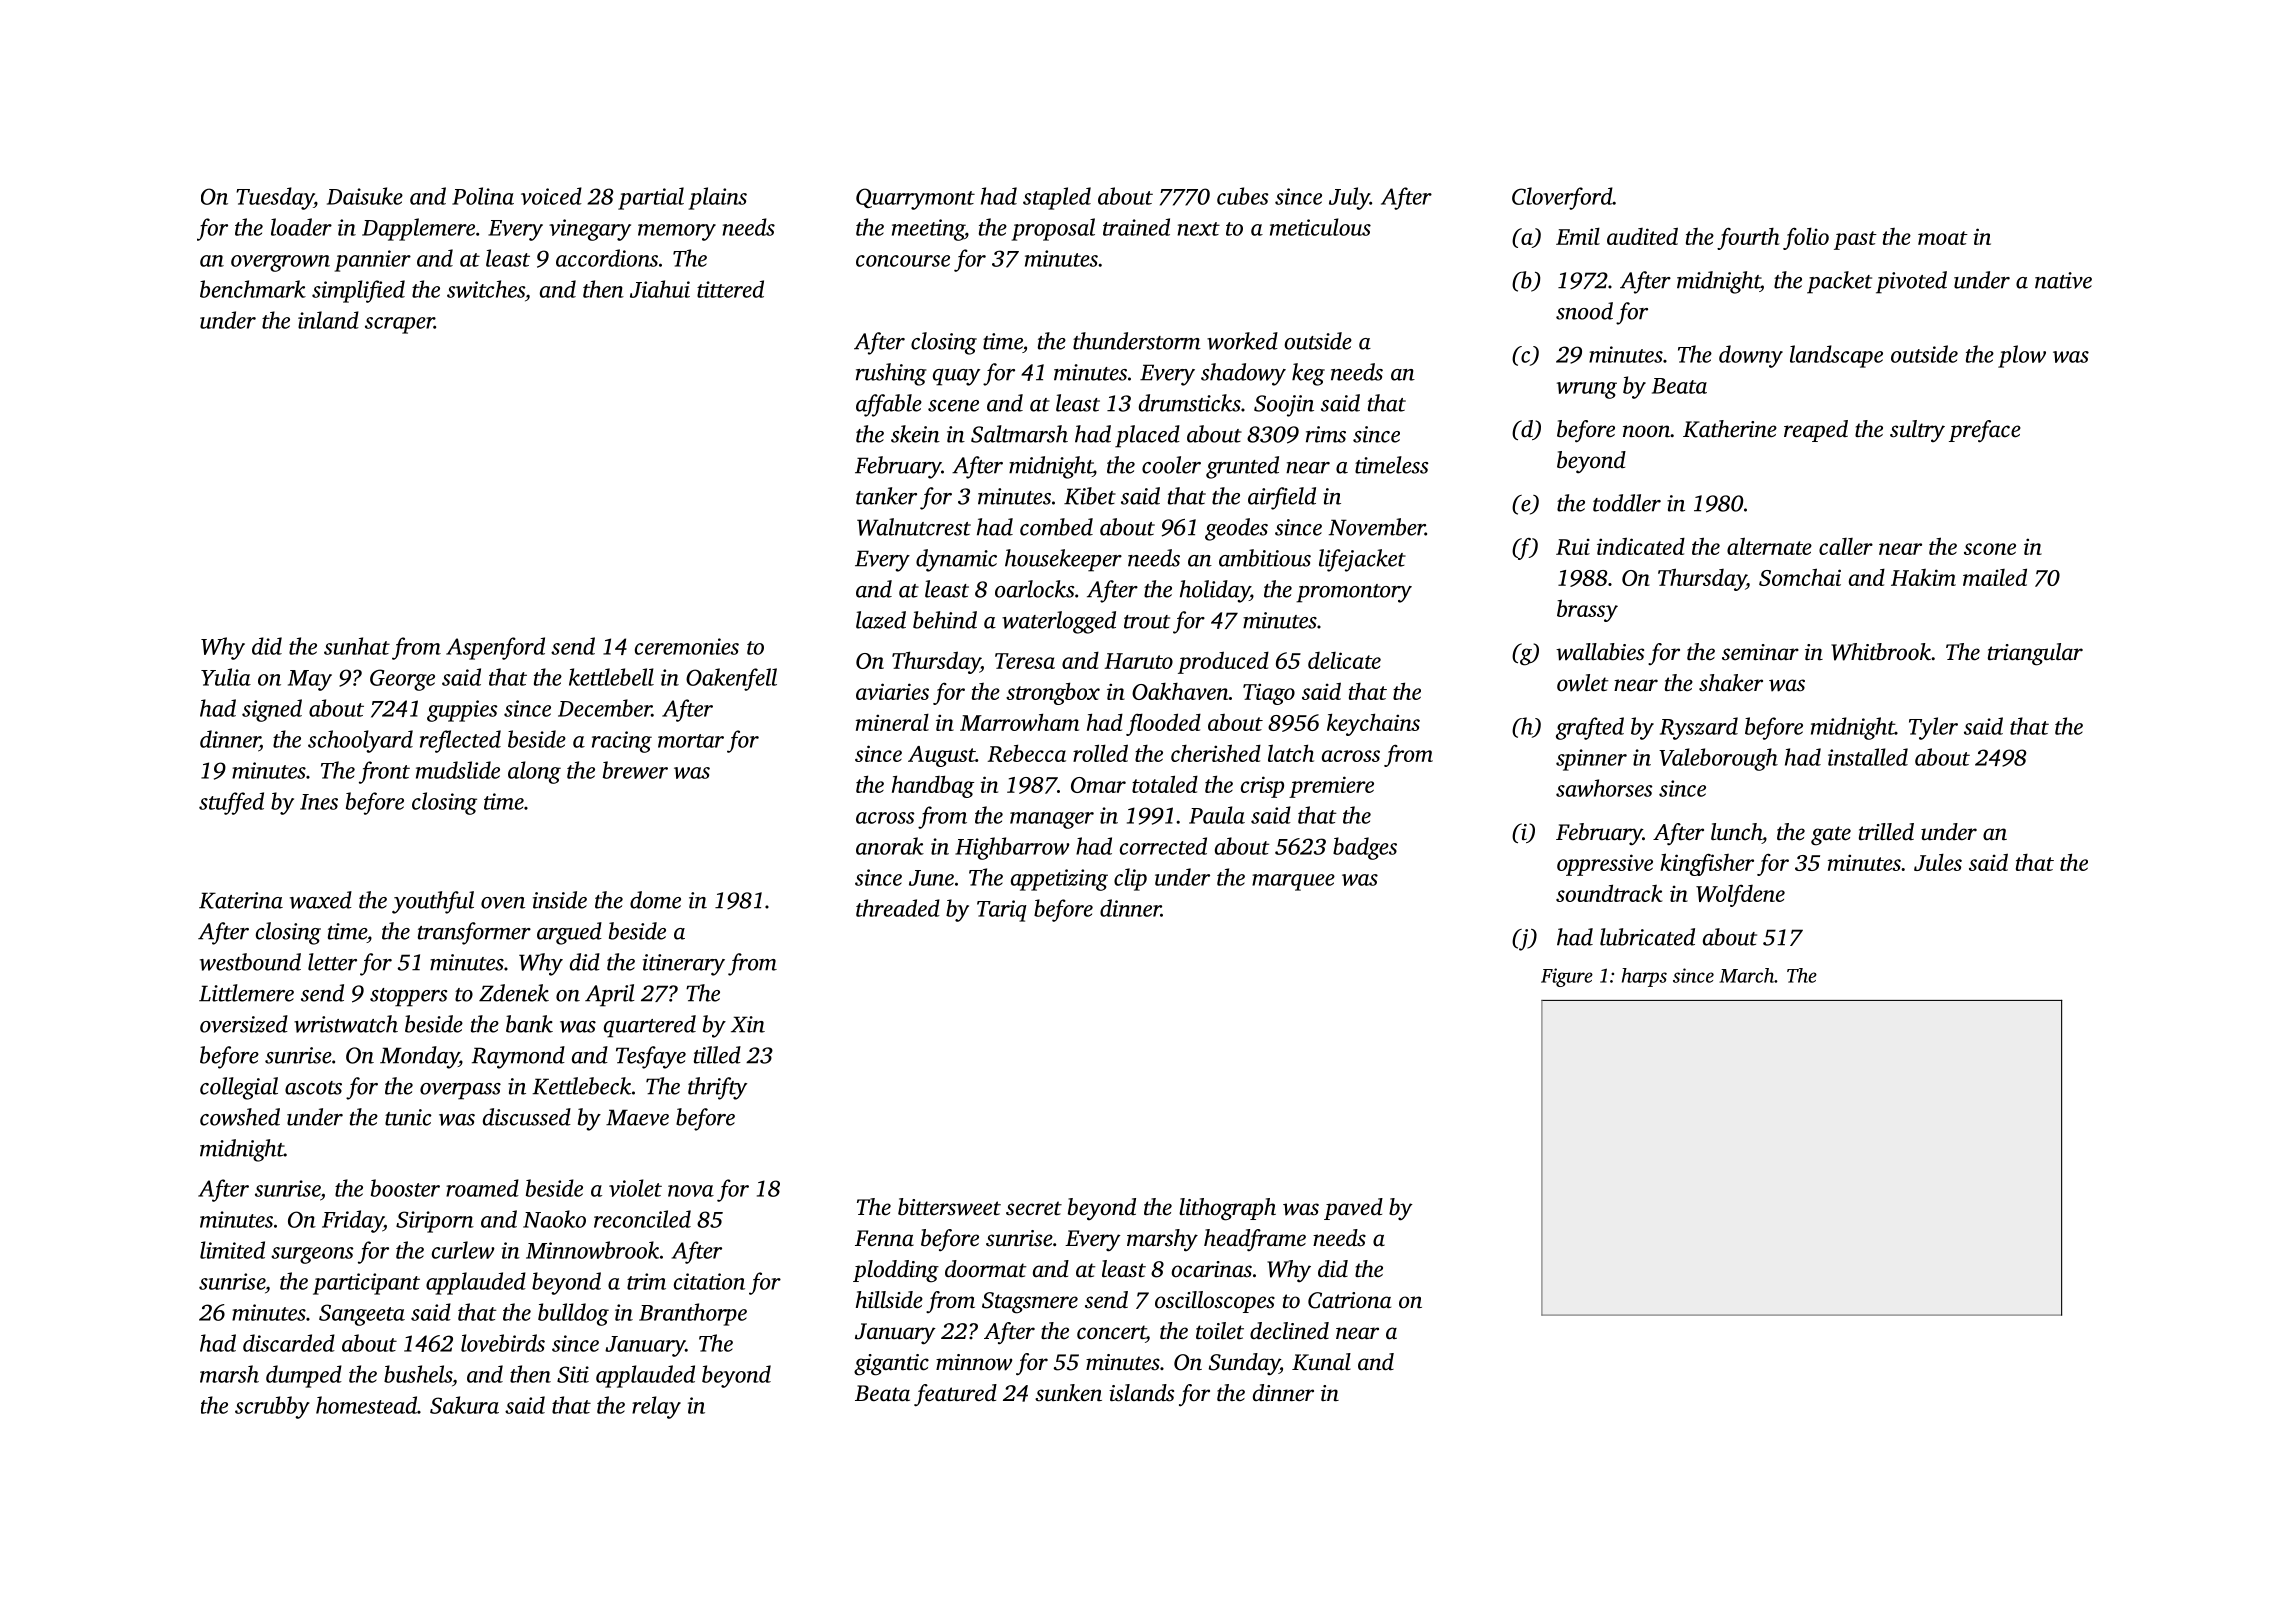 The width and height of the screenshot is (2292, 1620). What do you see at coordinates (656, 1407) in the screenshot?
I see `relay` at bounding box center [656, 1407].
